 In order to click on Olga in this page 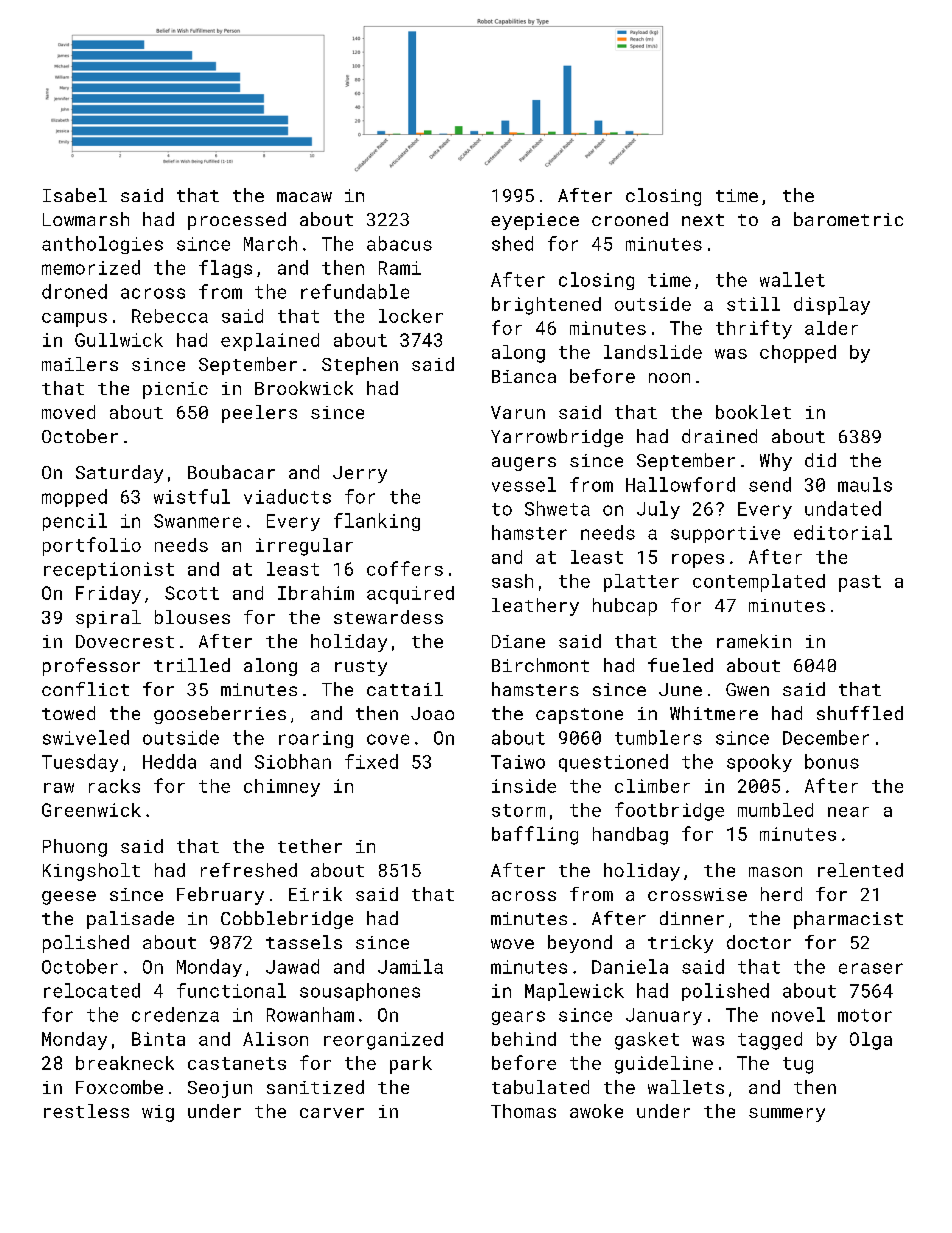, I will do `click(871, 1041)`.
